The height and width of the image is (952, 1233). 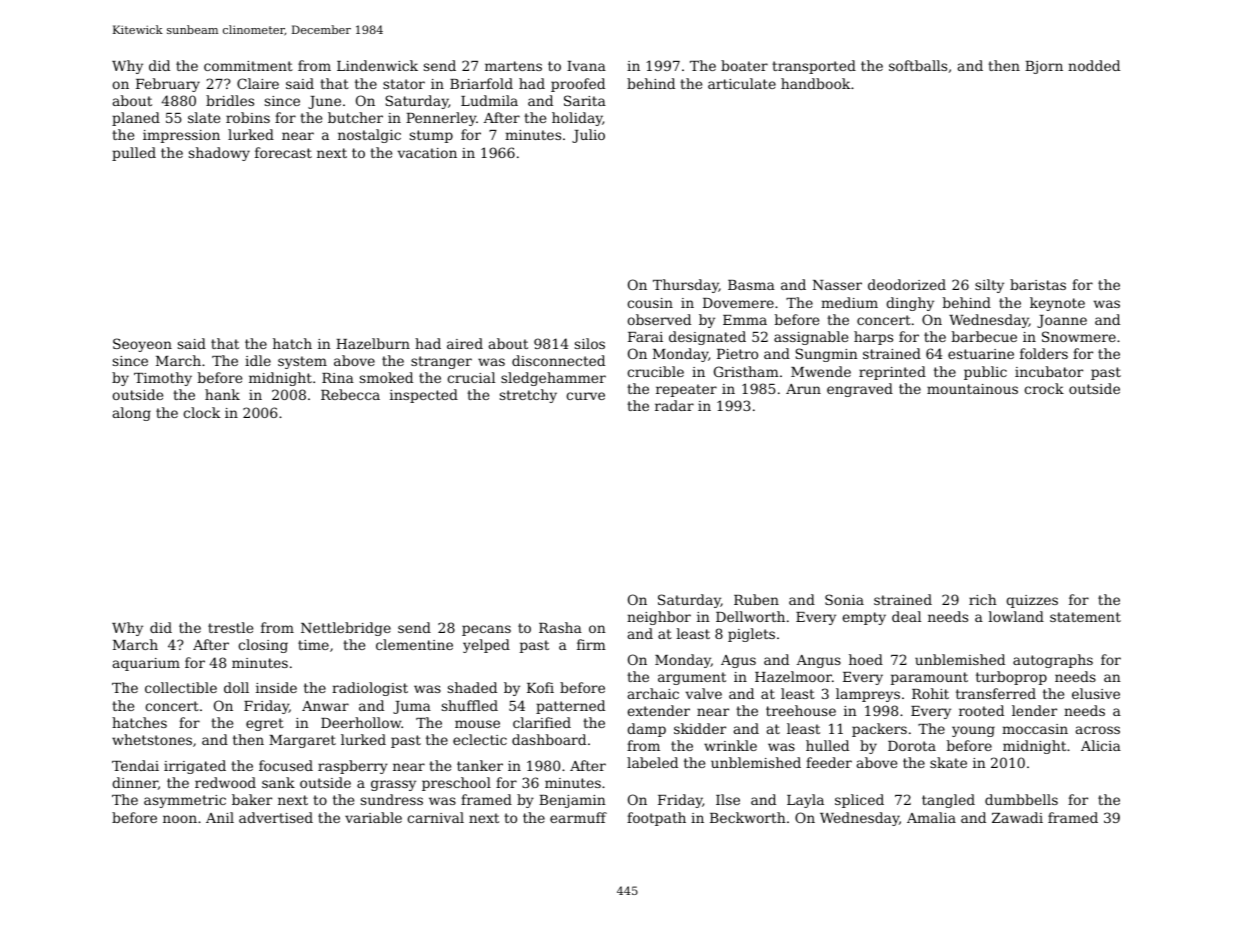 I want to click on trestle, so click(x=230, y=627).
